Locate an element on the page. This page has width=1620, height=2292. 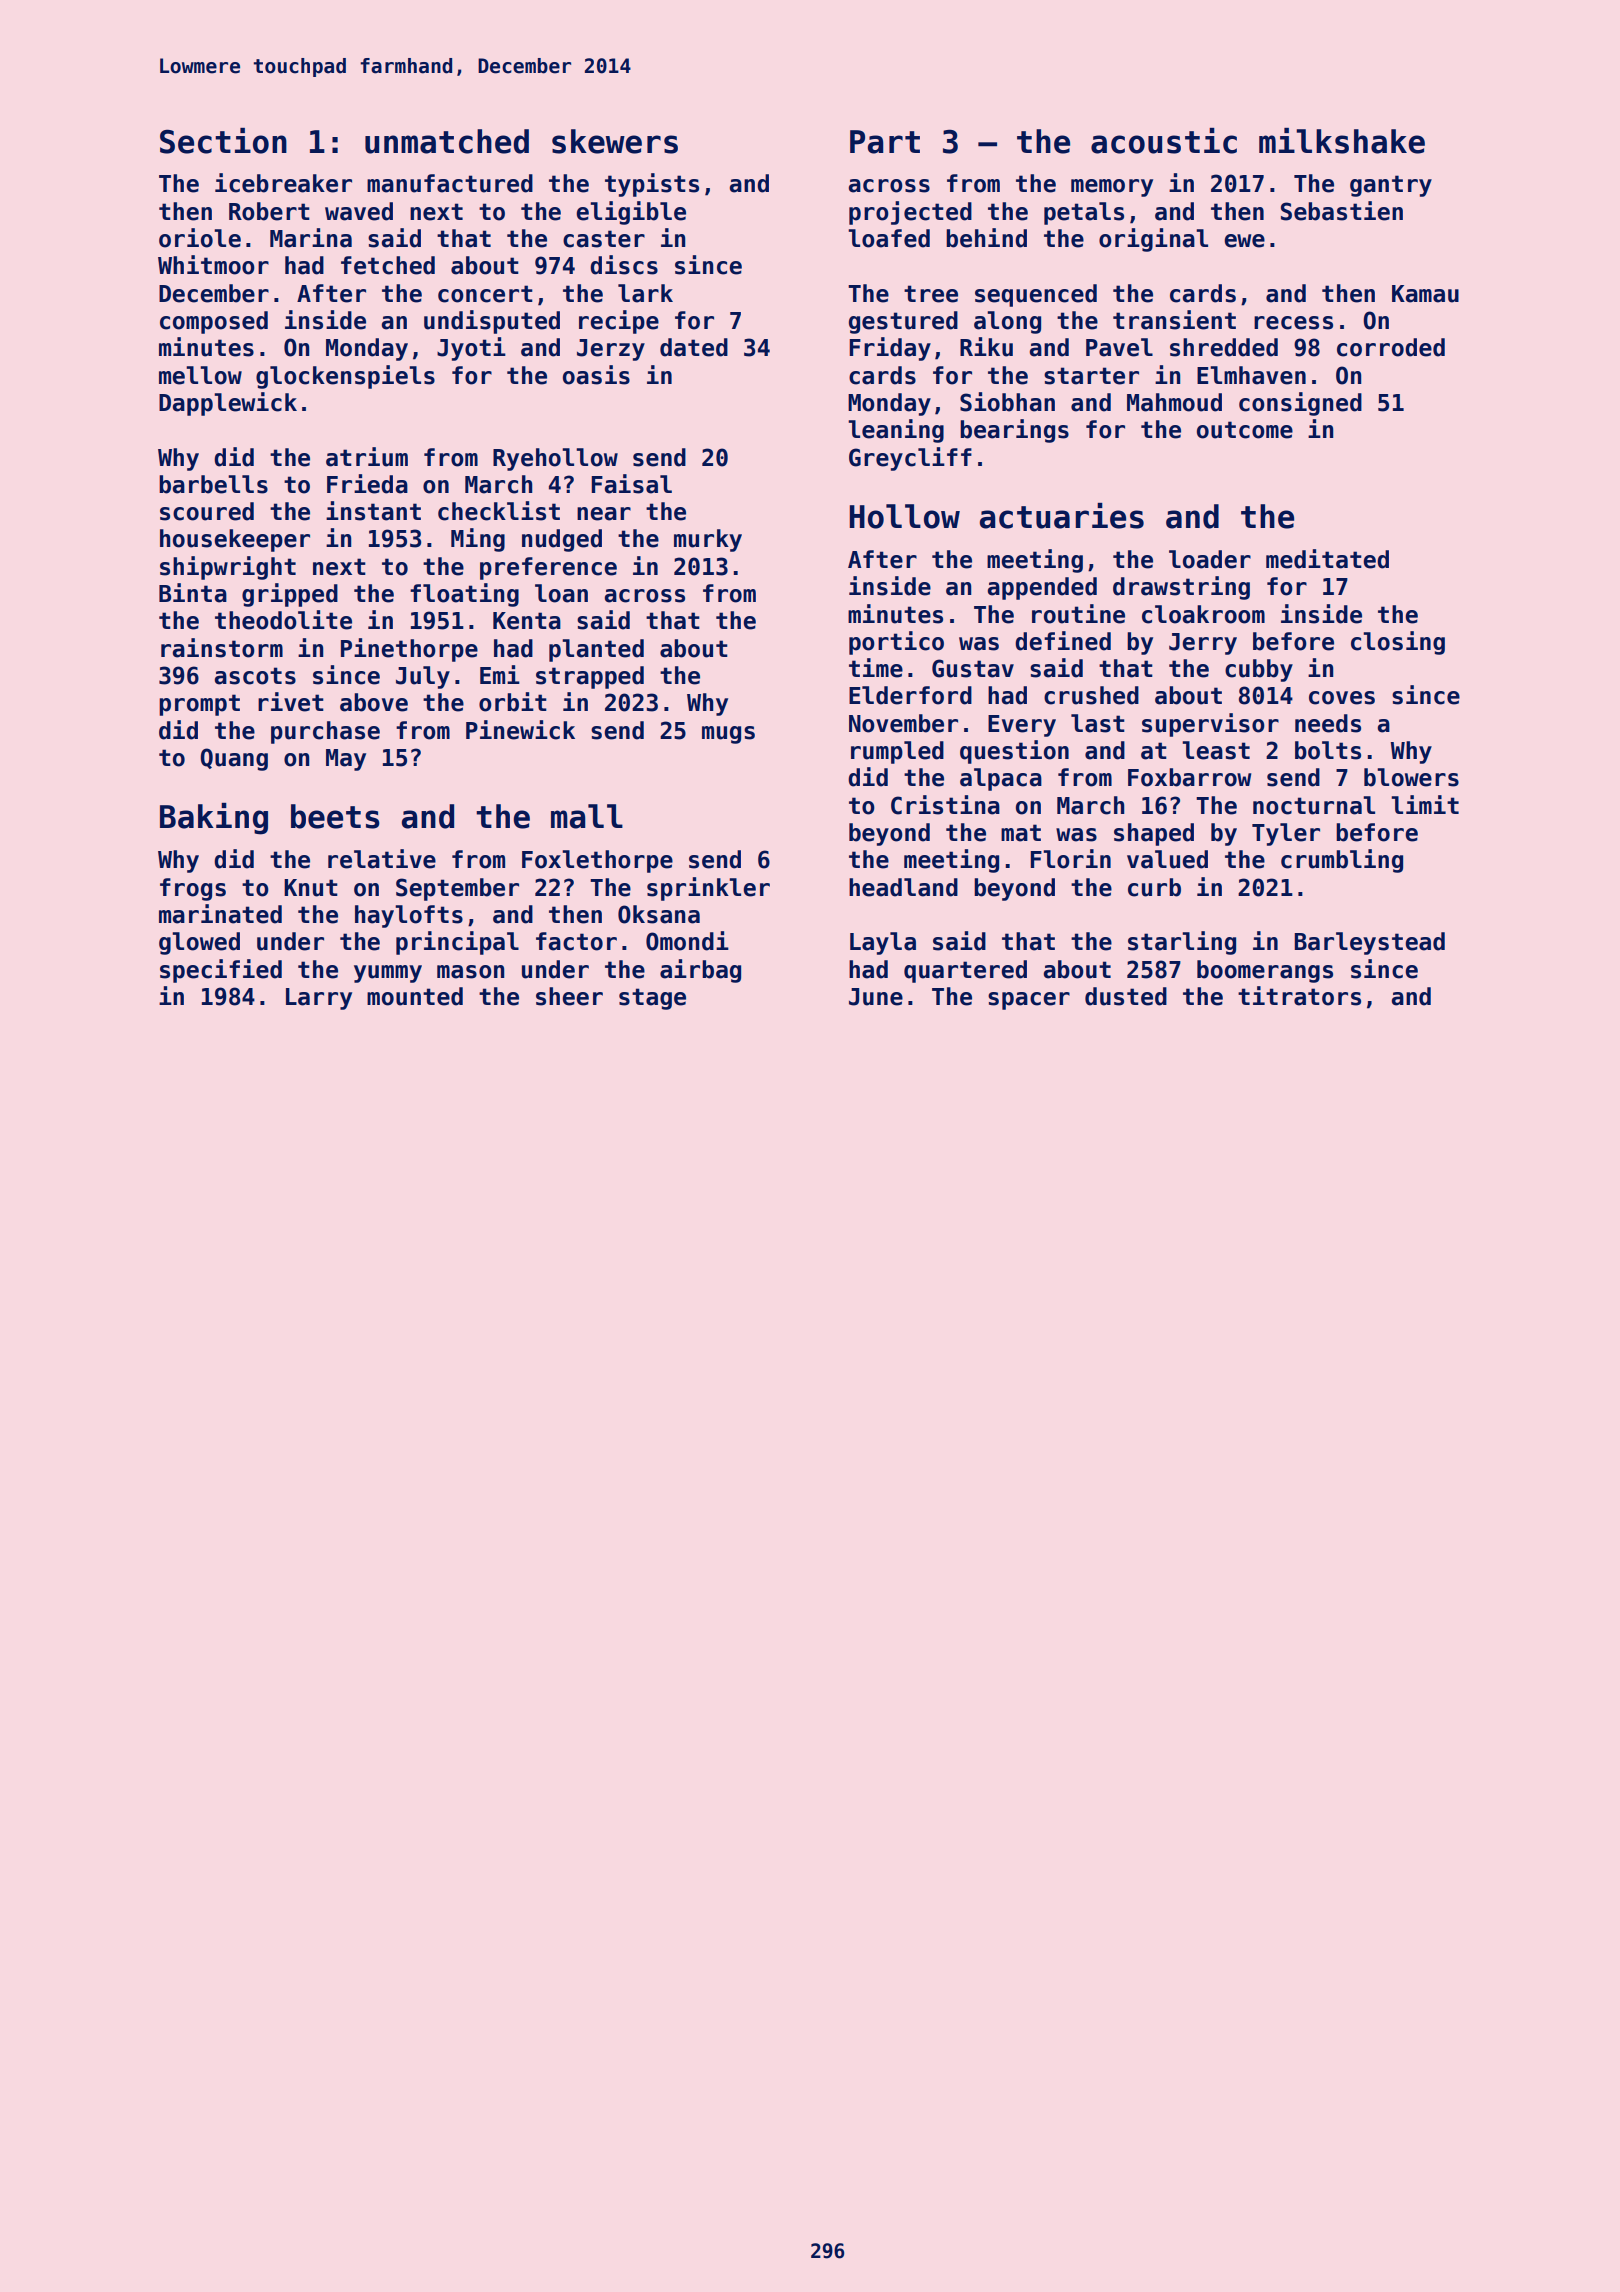
rumpled is located at coordinates (897, 752).
